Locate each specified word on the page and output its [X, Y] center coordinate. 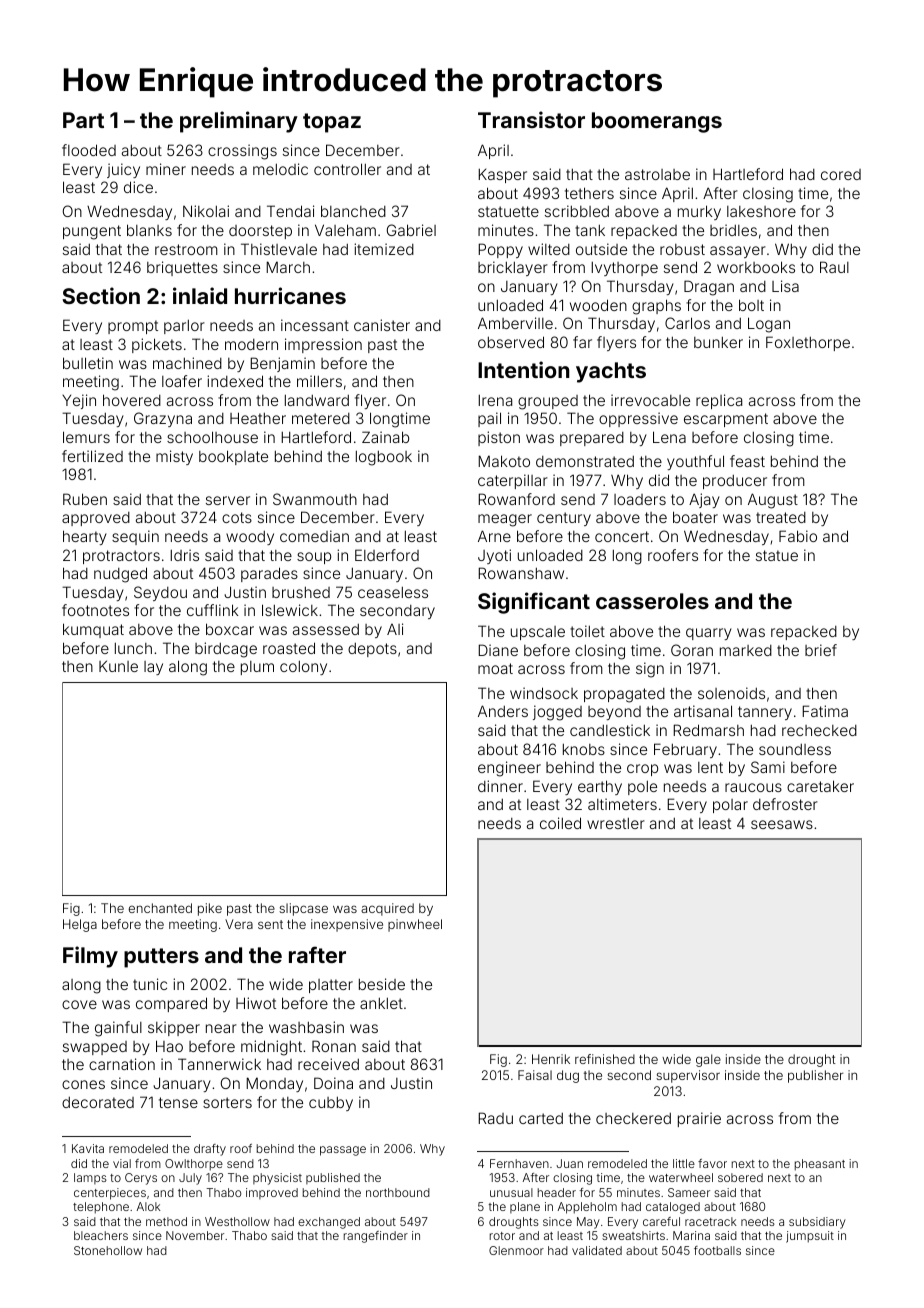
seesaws [782, 824]
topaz [332, 123]
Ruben [85, 499]
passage [343, 1151]
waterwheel [681, 1177]
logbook [384, 458]
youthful [695, 462]
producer [735, 482]
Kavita [88, 1148]
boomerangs [657, 122]
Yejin [79, 401]
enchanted [160, 908]
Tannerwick [219, 1064]
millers [319, 381]
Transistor [531, 119]
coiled [560, 823]
